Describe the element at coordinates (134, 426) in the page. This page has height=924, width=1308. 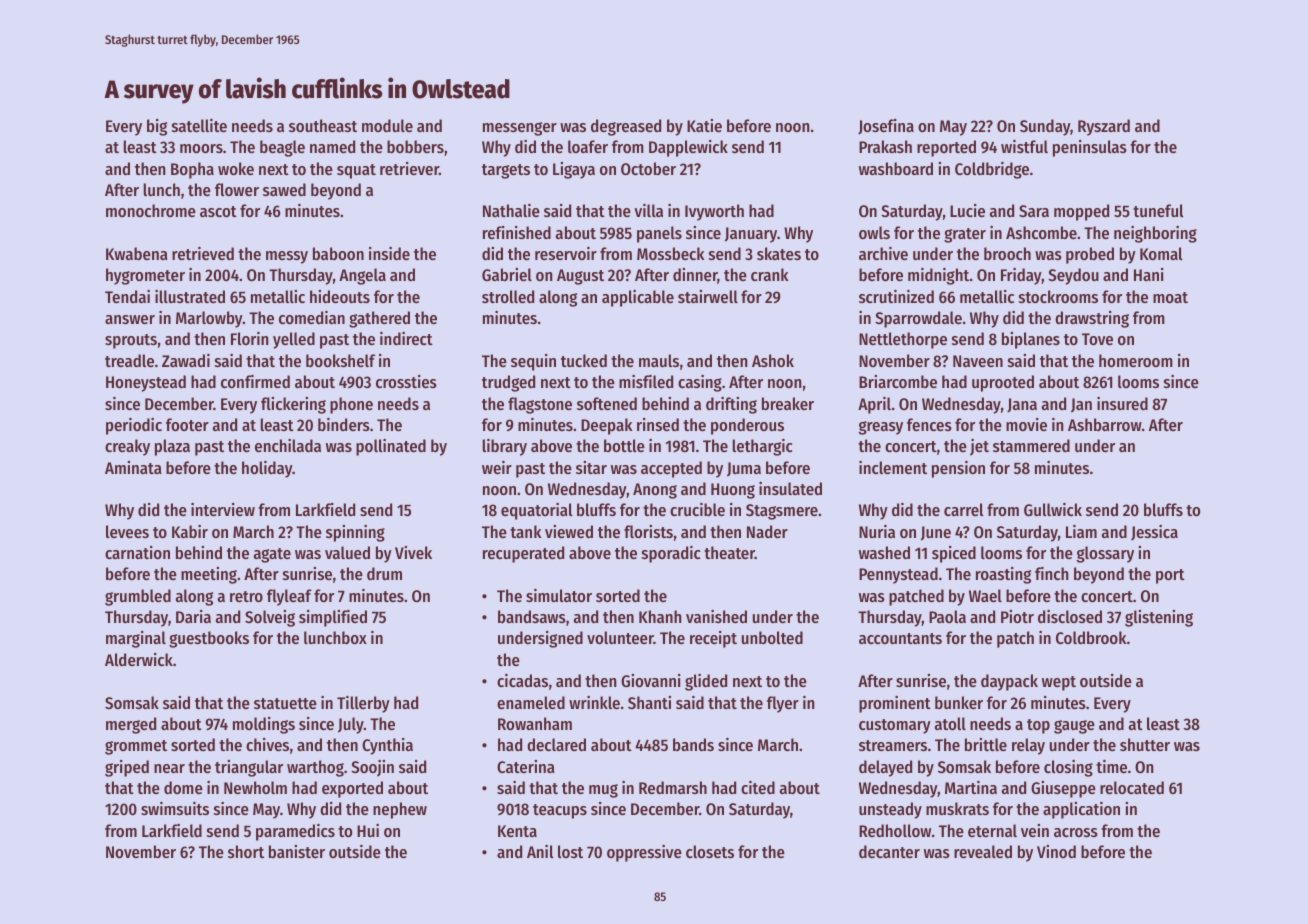
I see `periodic` at that location.
